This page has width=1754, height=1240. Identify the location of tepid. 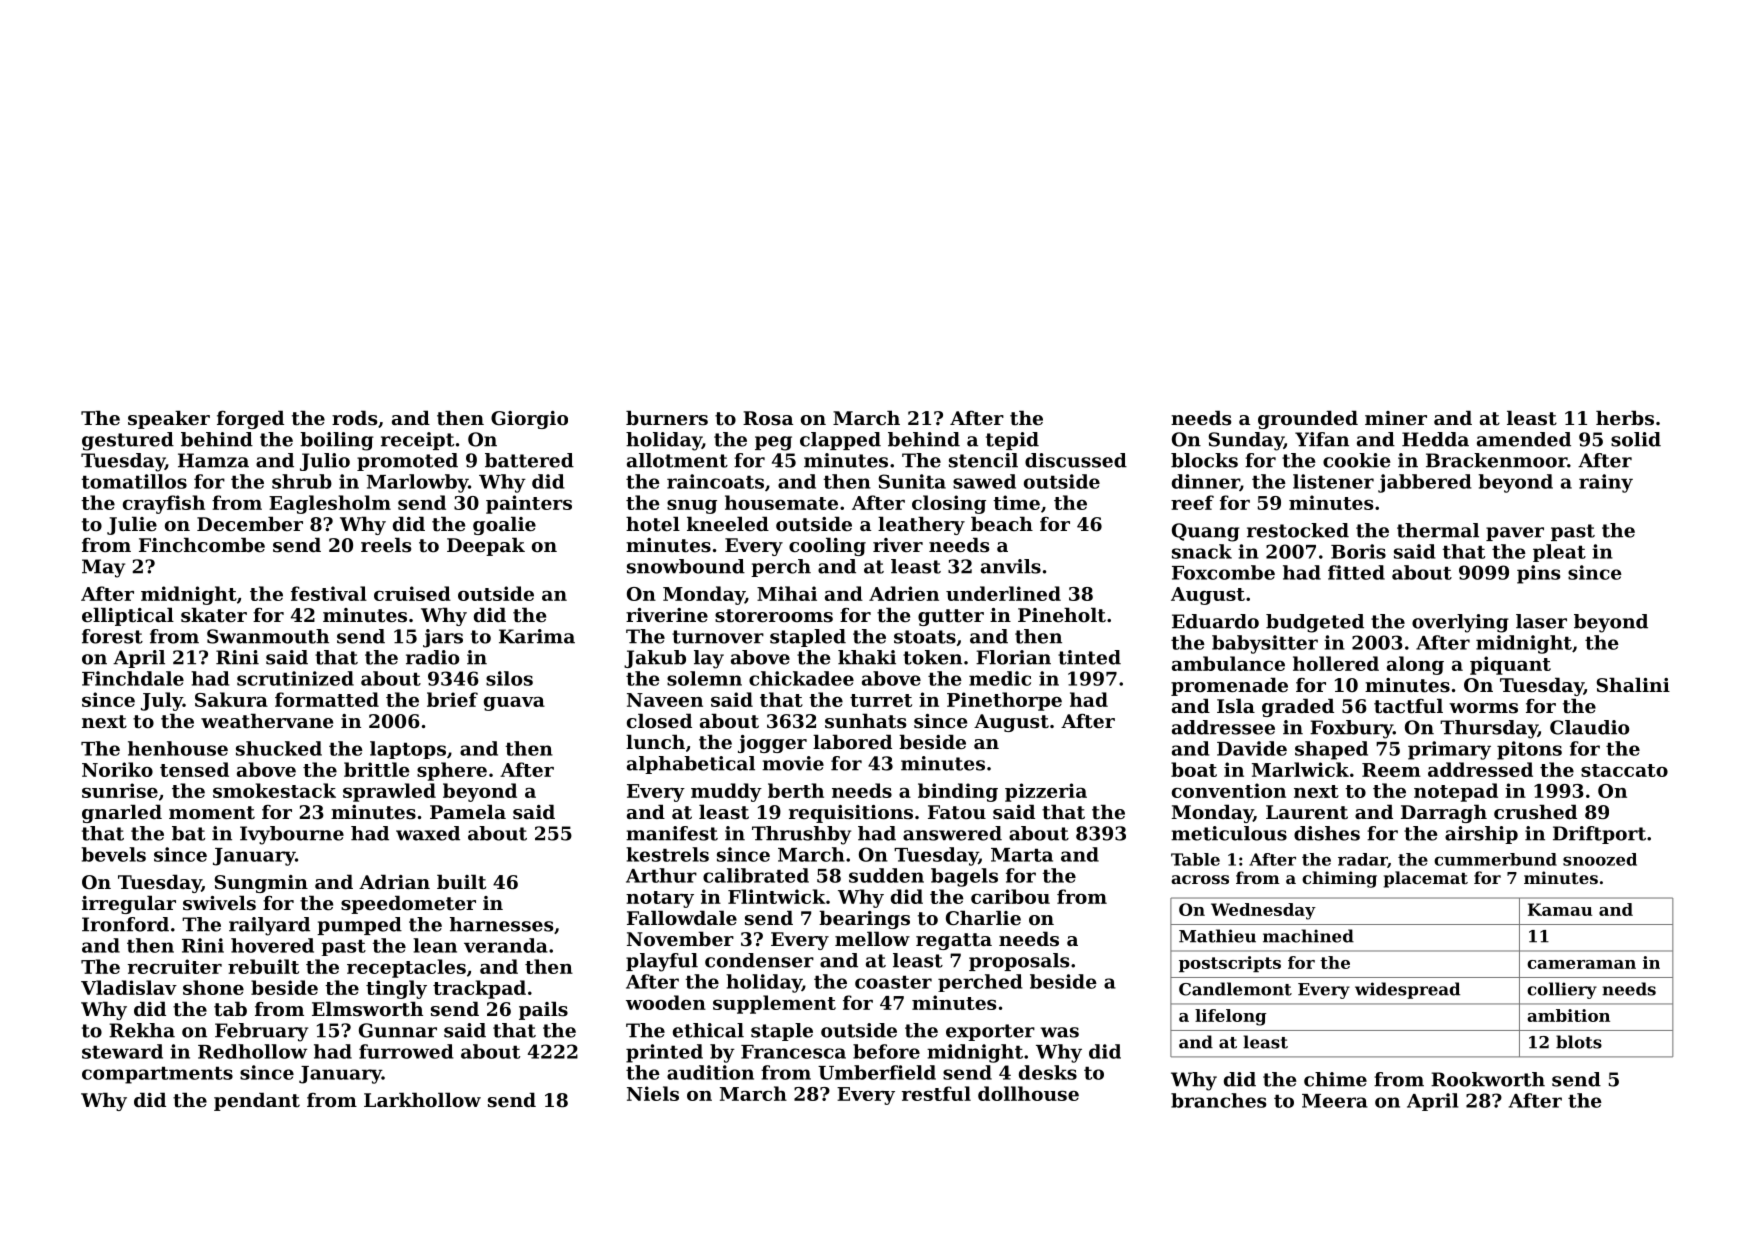
(1012, 441).
